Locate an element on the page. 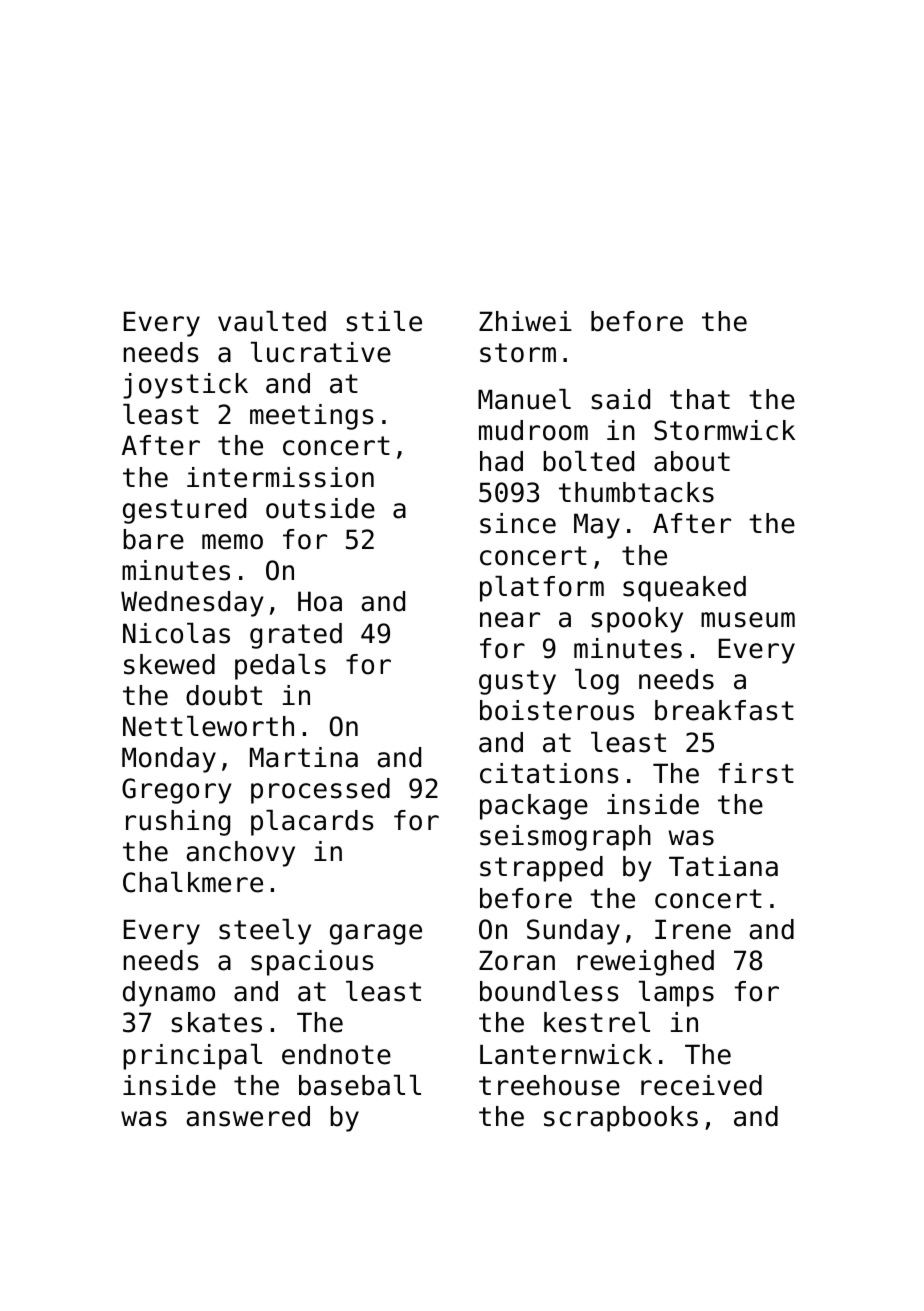 Image resolution: width=924 pixels, height=1311 pixels. answered is located at coordinates (248, 1116).
